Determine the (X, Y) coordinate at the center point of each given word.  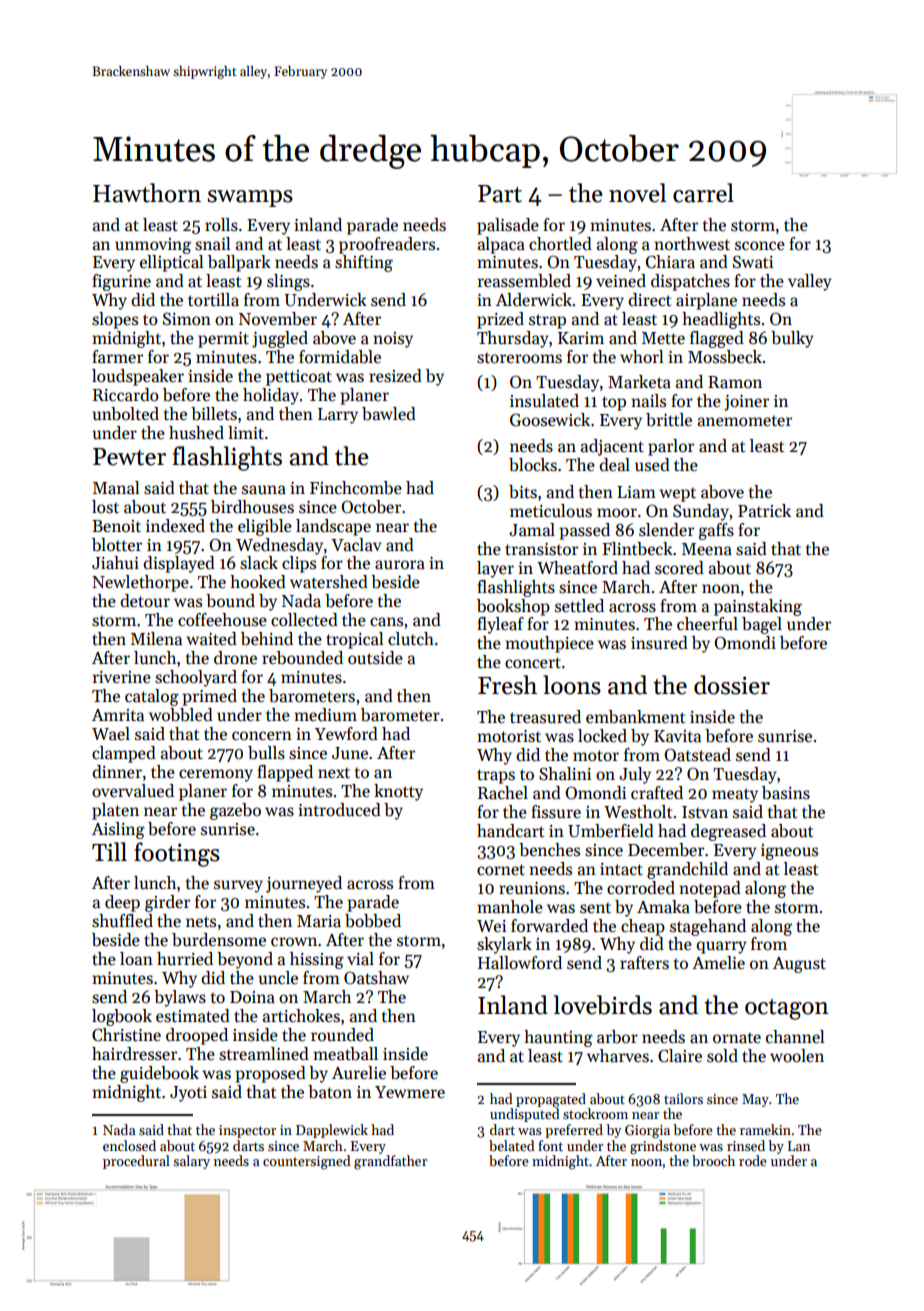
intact (621, 869)
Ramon (735, 382)
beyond (245, 960)
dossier (732, 685)
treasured (545, 717)
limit (246, 433)
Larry (338, 416)
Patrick (764, 511)
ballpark (239, 263)
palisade (508, 226)
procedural (136, 1162)
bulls (266, 753)
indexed (175, 526)
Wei (491, 926)
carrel (703, 193)
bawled (389, 414)
